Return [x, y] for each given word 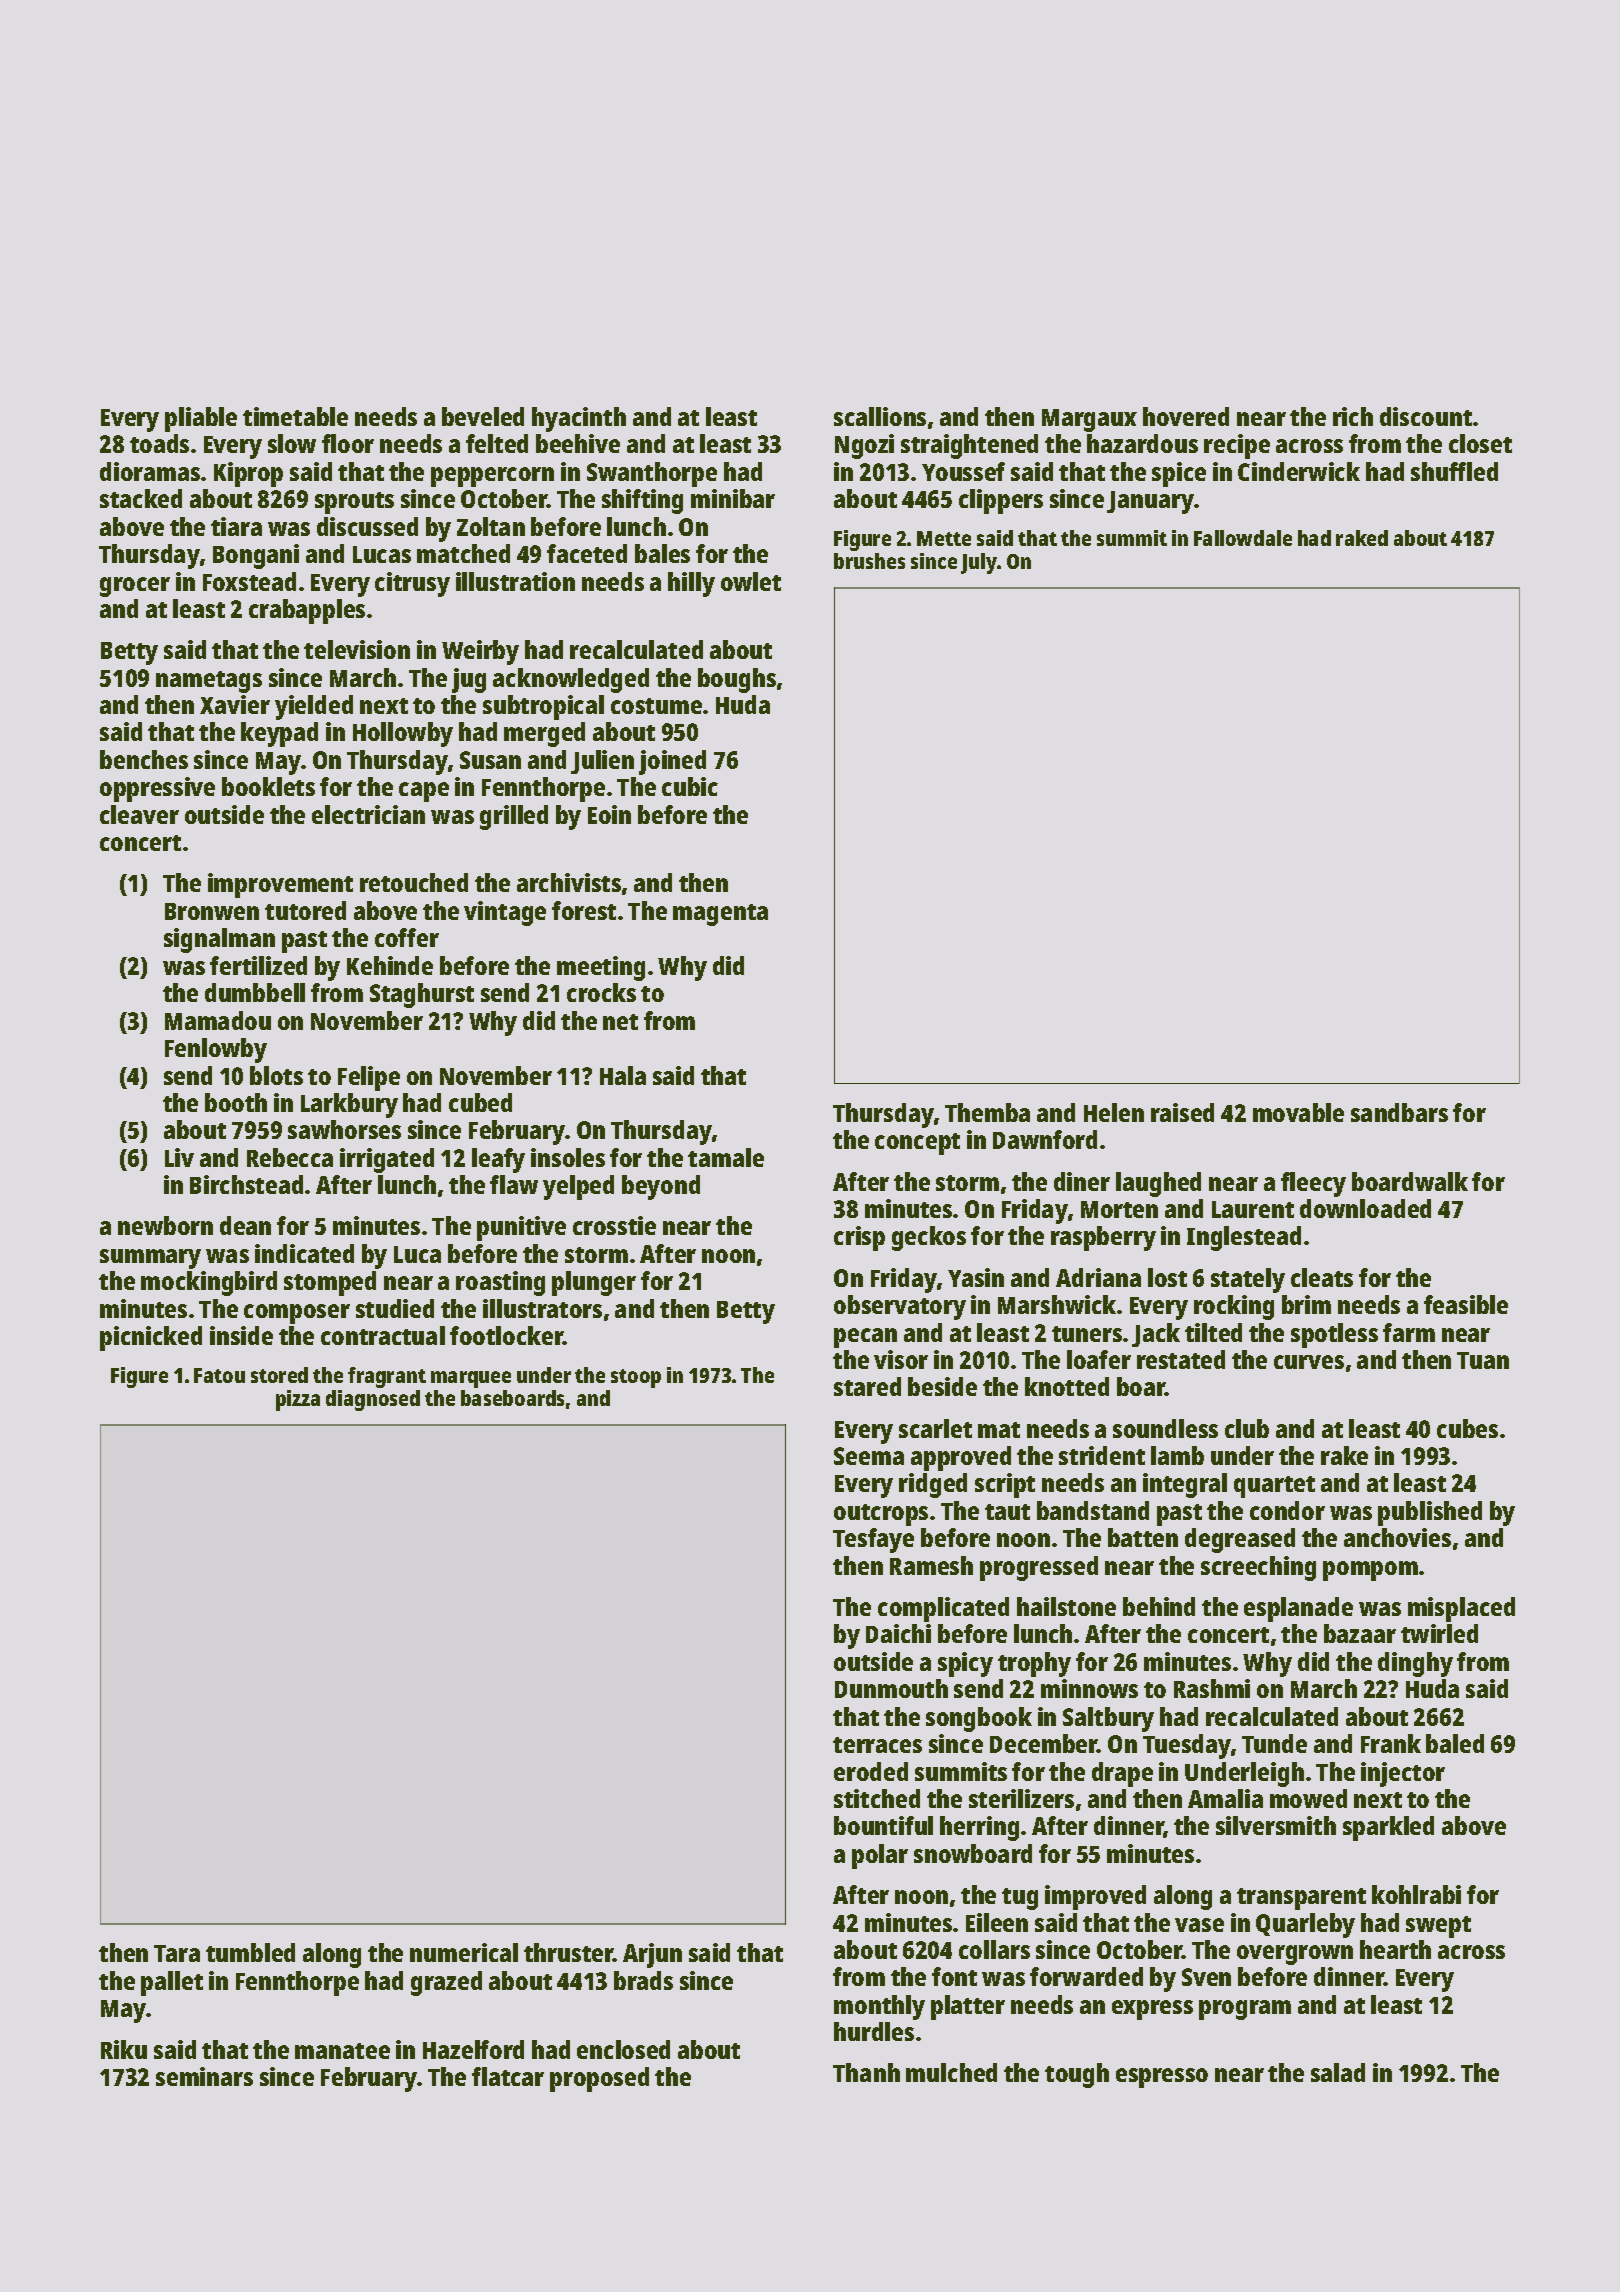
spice [1179, 474]
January [1151, 502]
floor [348, 443]
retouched [414, 882]
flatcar [508, 2076]
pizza [298, 1400]
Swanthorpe [652, 474]
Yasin [976, 1277]
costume [656, 706]
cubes [1467, 1428]
